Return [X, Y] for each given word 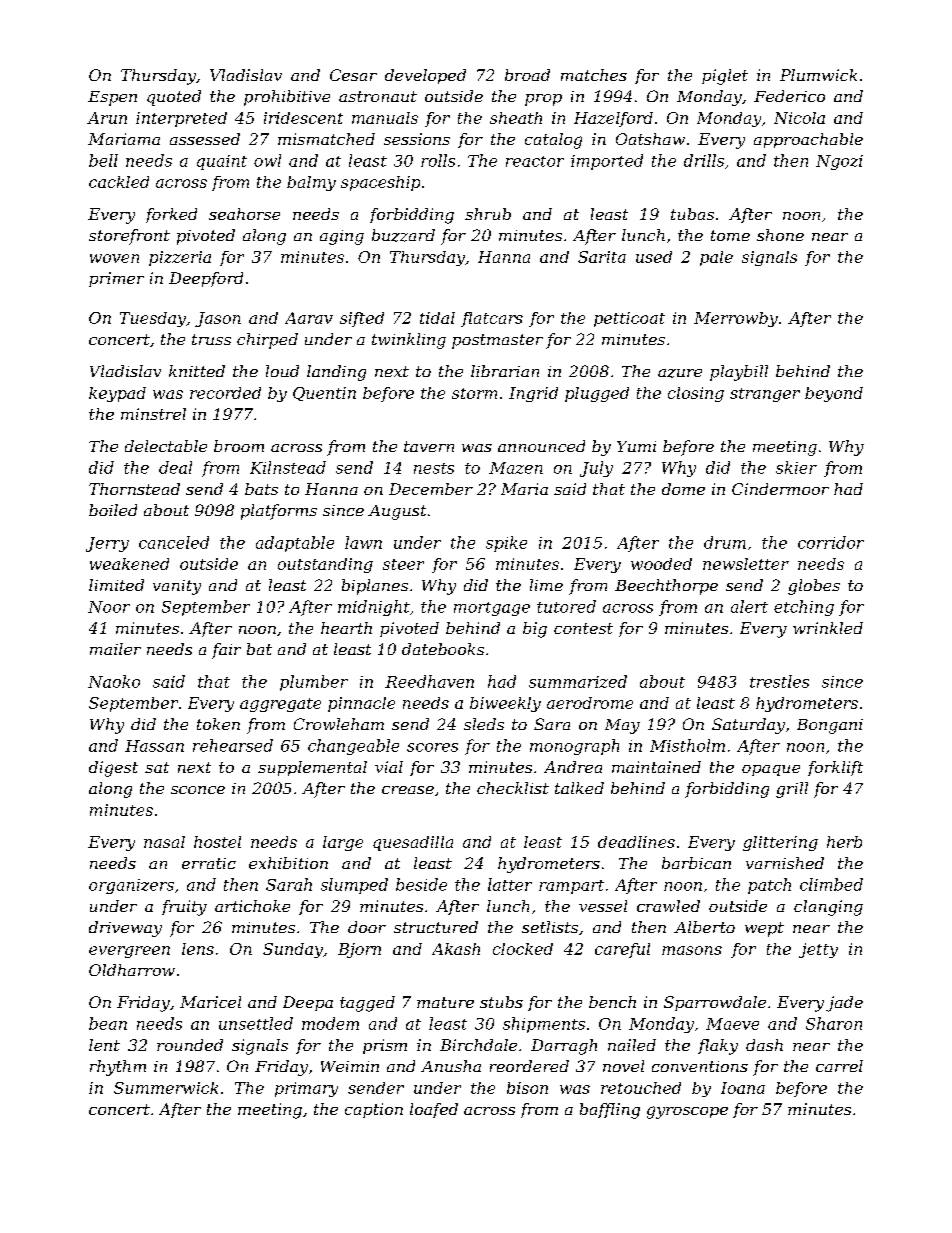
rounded [190, 1045]
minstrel [153, 414]
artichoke [252, 906]
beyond [834, 394]
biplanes [375, 587]
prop [543, 100]
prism [385, 1046]
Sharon [834, 1023]
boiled [113, 510]
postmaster [497, 341]
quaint [222, 162]
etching [804, 608]
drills [704, 160]
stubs [501, 1002]
